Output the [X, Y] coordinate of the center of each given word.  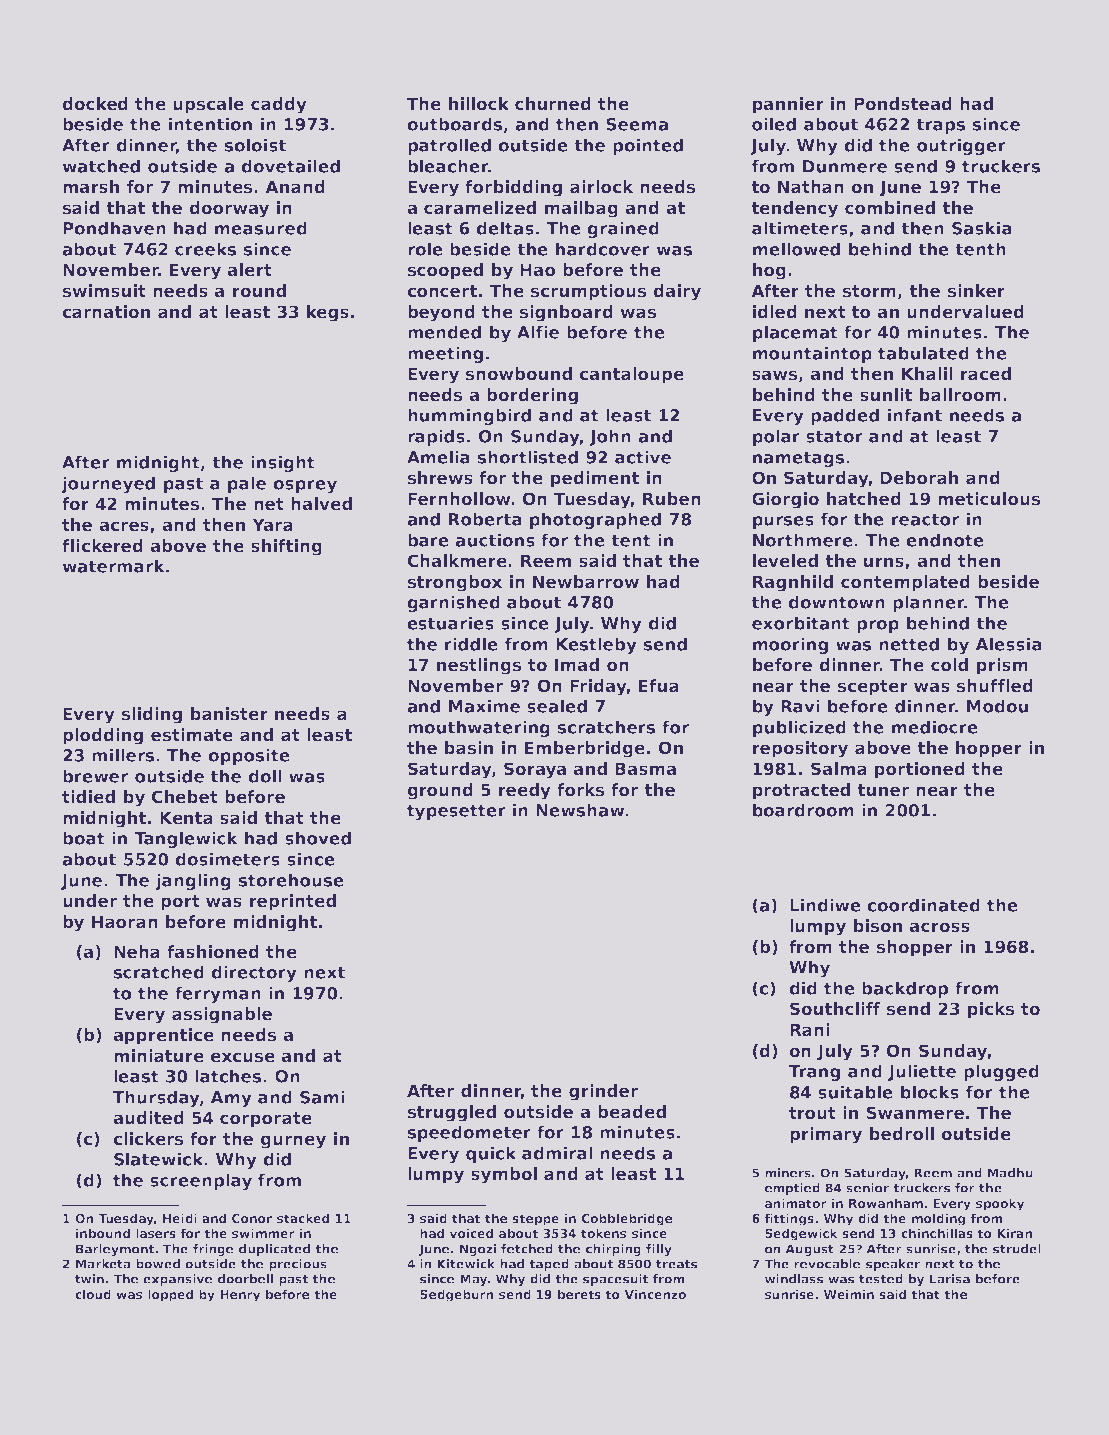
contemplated [905, 583]
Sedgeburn [457, 1295]
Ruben [672, 499]
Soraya [535, 770]
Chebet [185, 797]
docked [95, 104]
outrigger [961, 146]
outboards [454, 124]
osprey [305, 486]
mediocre [935, 727]
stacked [303, 1218]
